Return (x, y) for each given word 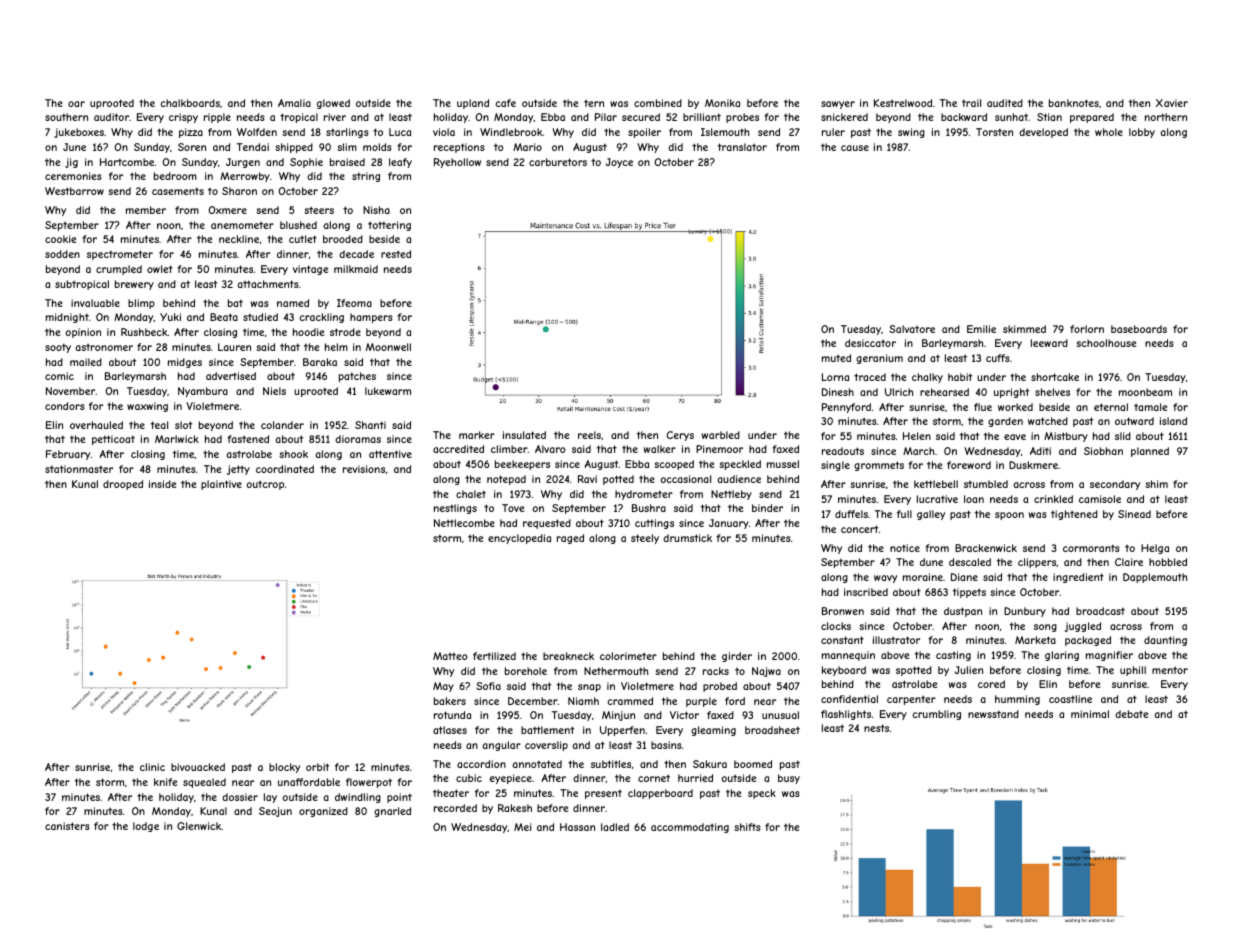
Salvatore (912, 329)
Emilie (981, 329)
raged (570, 539)
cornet (654, 778)
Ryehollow (457, 163)
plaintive (221, 485)
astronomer (104, 347)
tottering (389, 226)
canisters (67, 826)
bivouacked (198, 767)
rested (396, 254)
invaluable (95, 303)
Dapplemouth (1155, 578)
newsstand (993, 714)
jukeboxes (79, 133)
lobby (1142, 133)
